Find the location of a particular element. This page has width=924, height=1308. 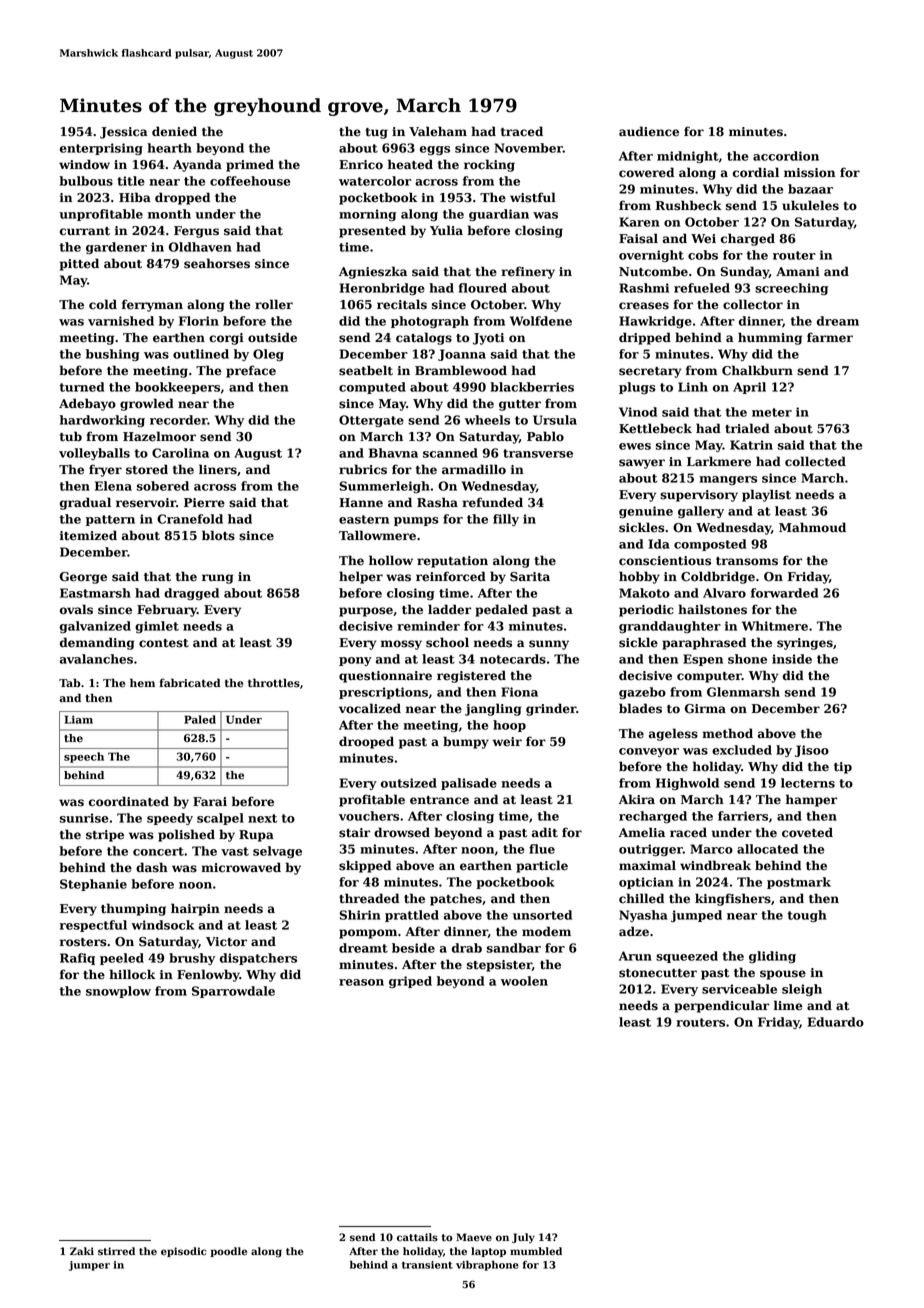

skipped is located at coordinates (365, 866).
